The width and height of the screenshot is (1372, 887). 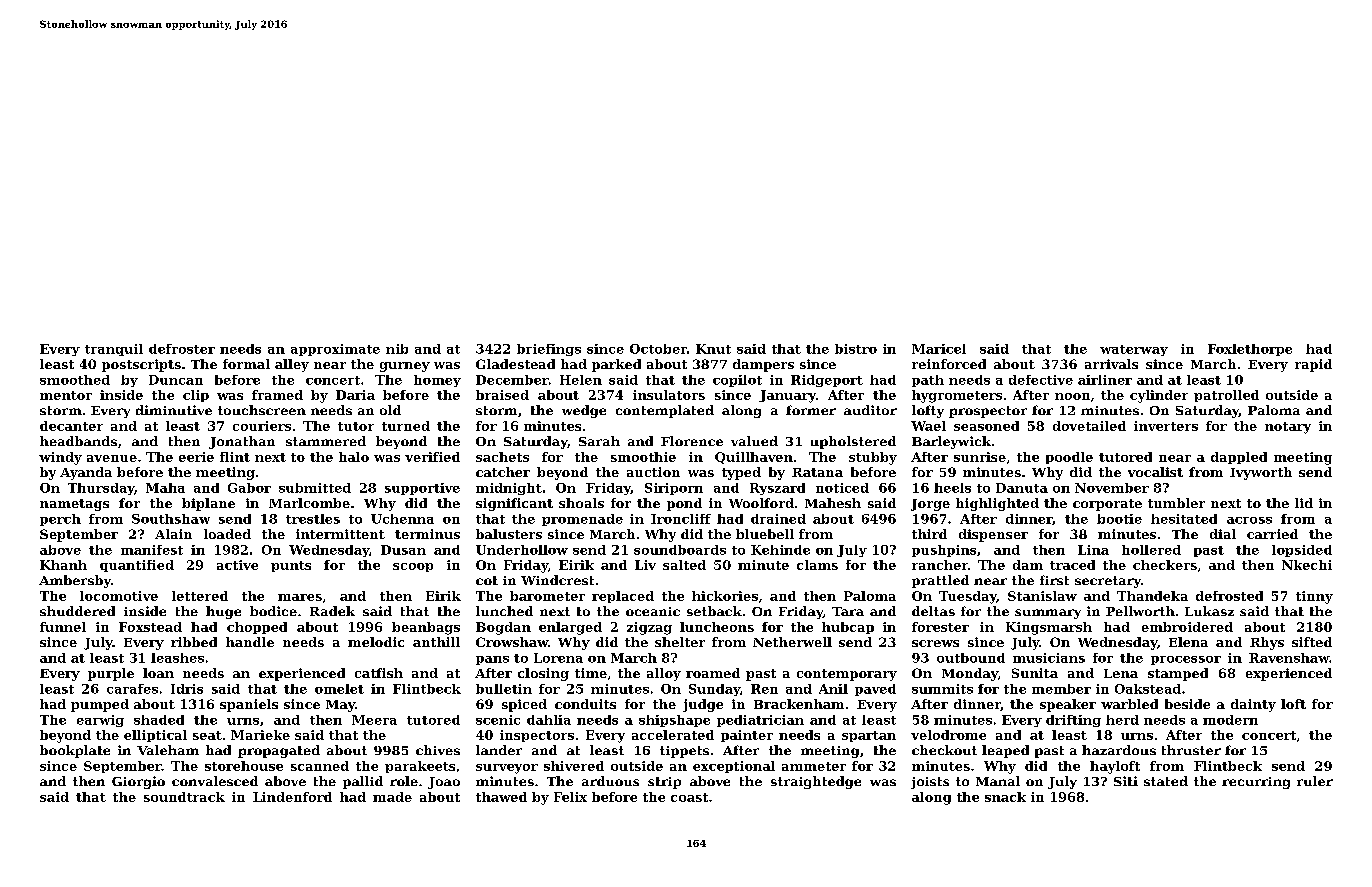 I want to click on lopsided, so click(x=1302, y=551).
